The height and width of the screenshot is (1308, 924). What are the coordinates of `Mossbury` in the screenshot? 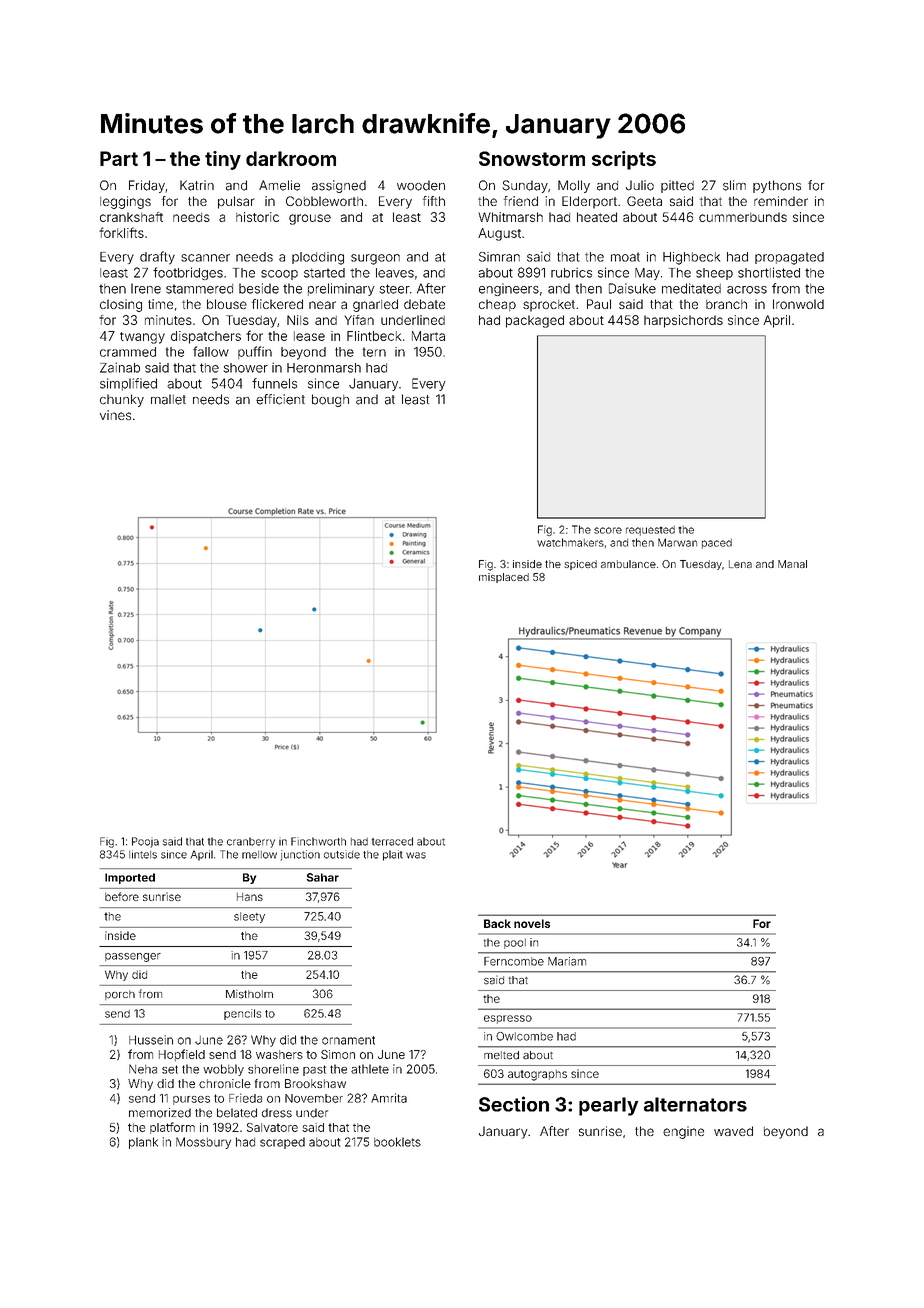 It's located at (203, 1143).
